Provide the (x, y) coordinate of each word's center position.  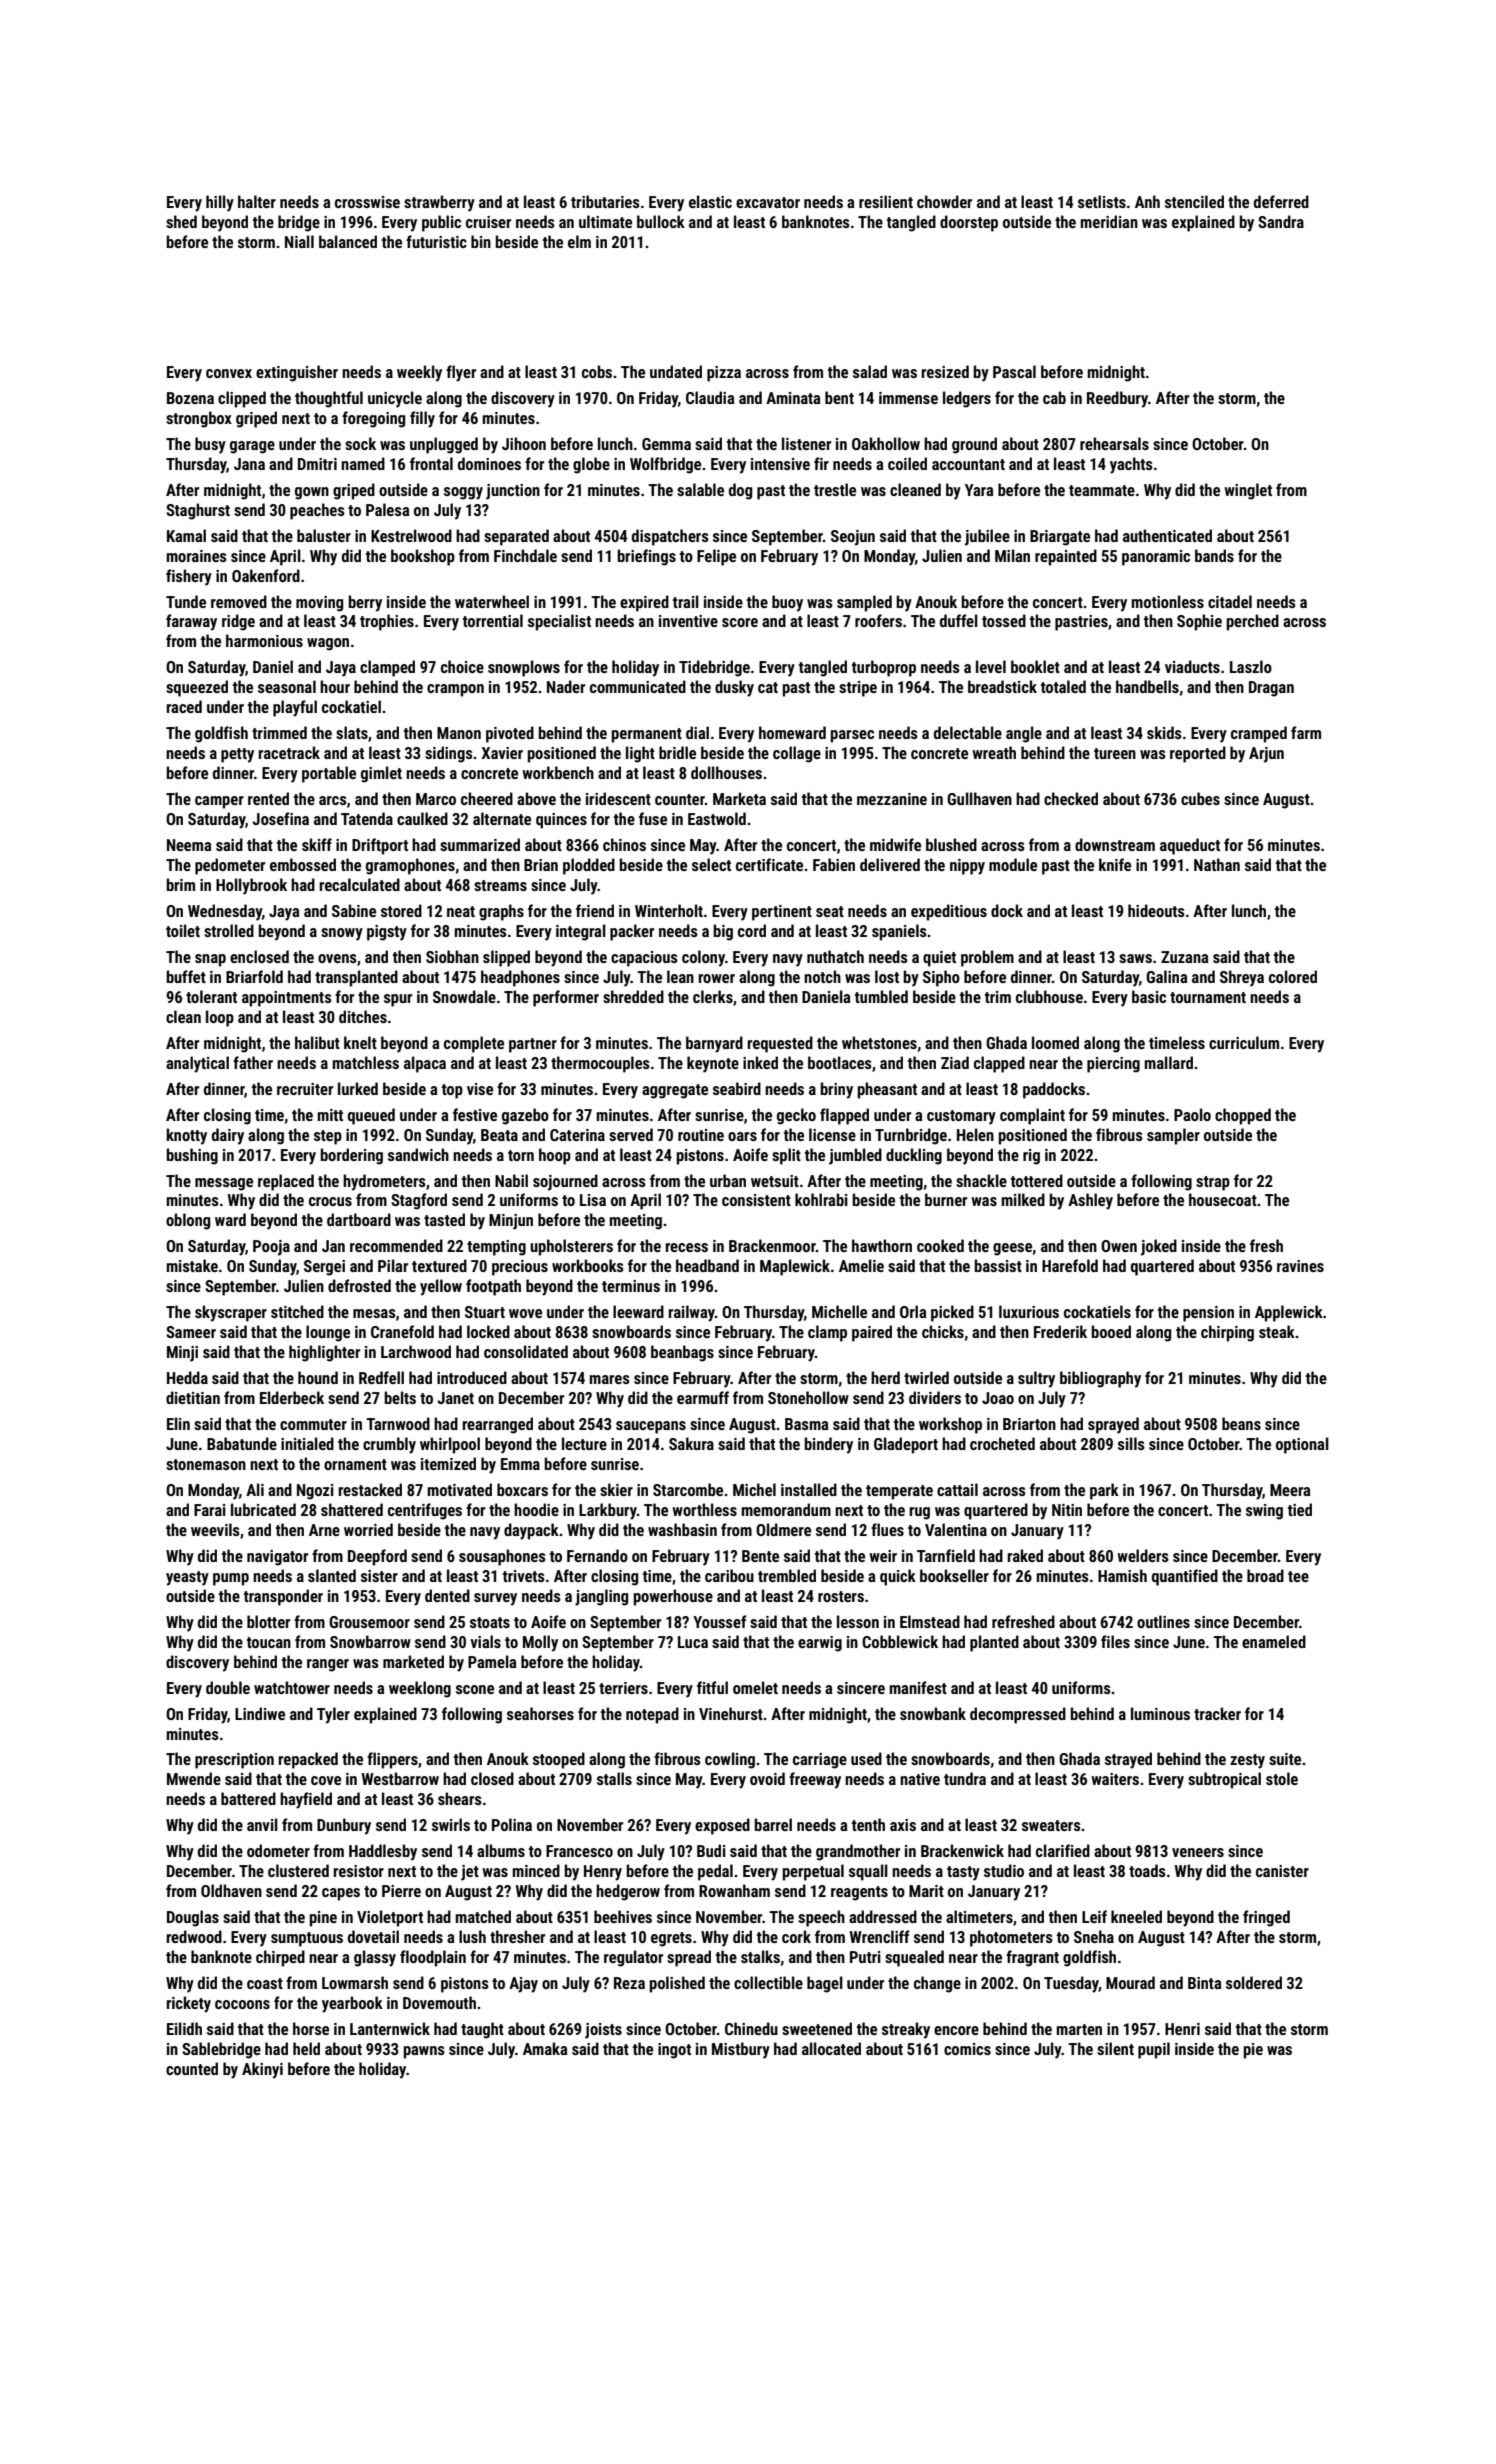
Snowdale (464, 996)
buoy (787, 603)
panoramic (1156, 558)
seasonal (287, 686)
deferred (1281, 201)
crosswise (367, 202)
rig (1031, 1157)
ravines (1300, 1266)
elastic (710, 201)
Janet (455, 1398)
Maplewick (795, 1267)
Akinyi (262, 2070)
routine (701, 1135)
